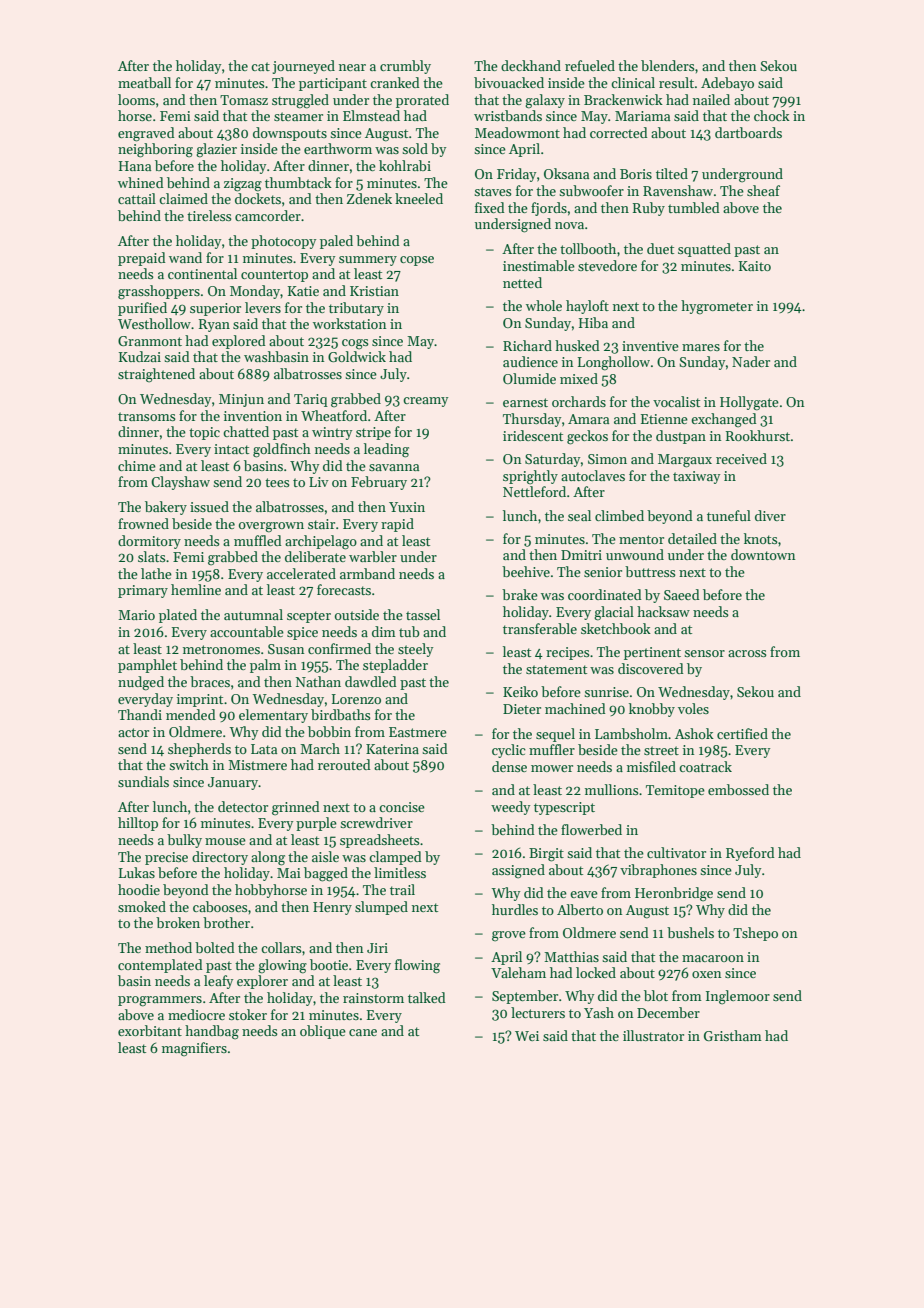  What do you see at coordinates (271, 527) in the screenshot?
I see `overgrown` at bounding box center [271, 527].
